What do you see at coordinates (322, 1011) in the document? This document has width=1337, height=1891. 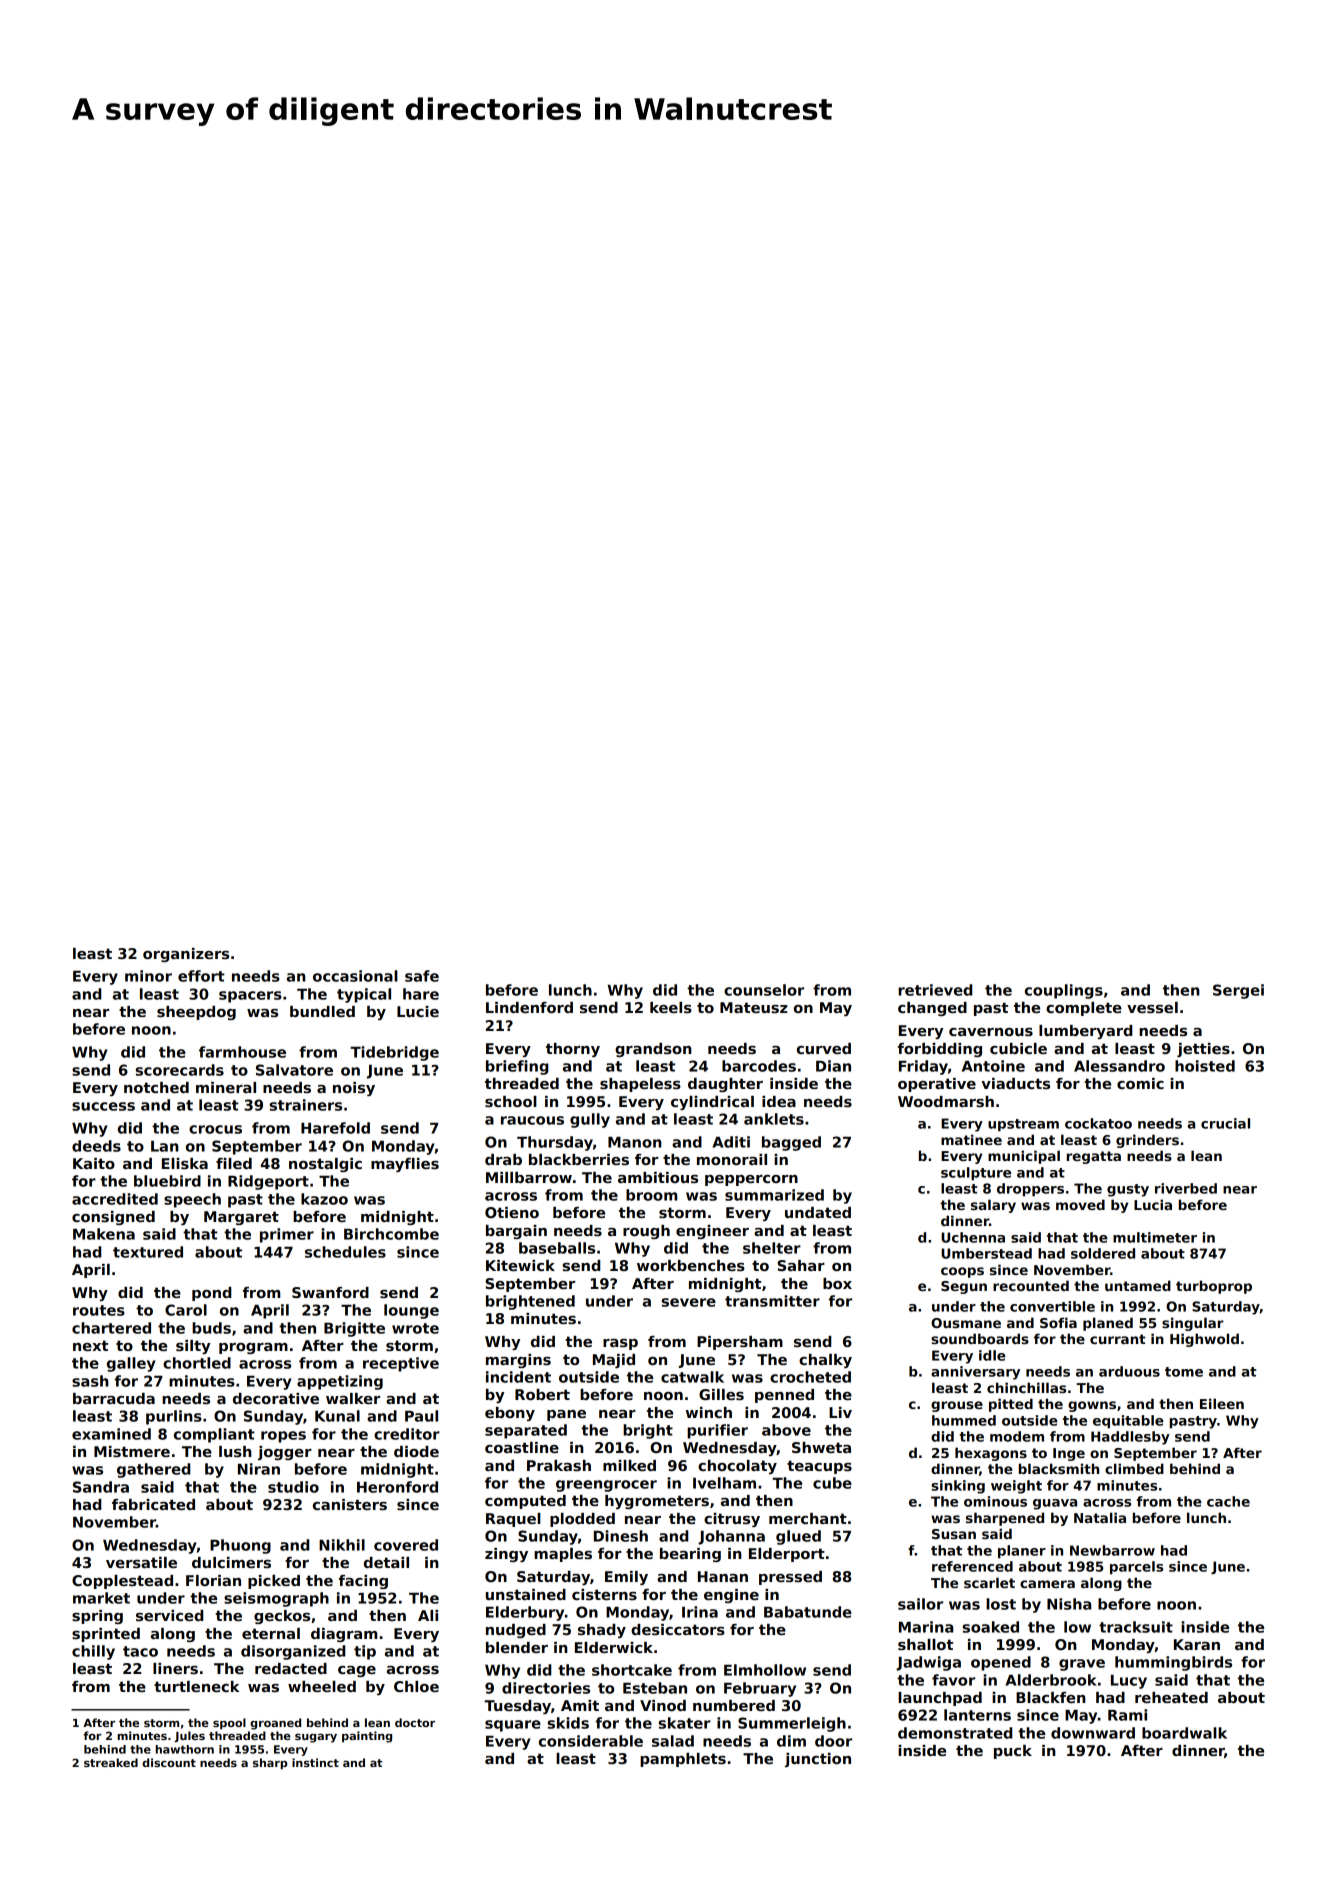 I see `bundled` at bounding box center [322, 1011].
